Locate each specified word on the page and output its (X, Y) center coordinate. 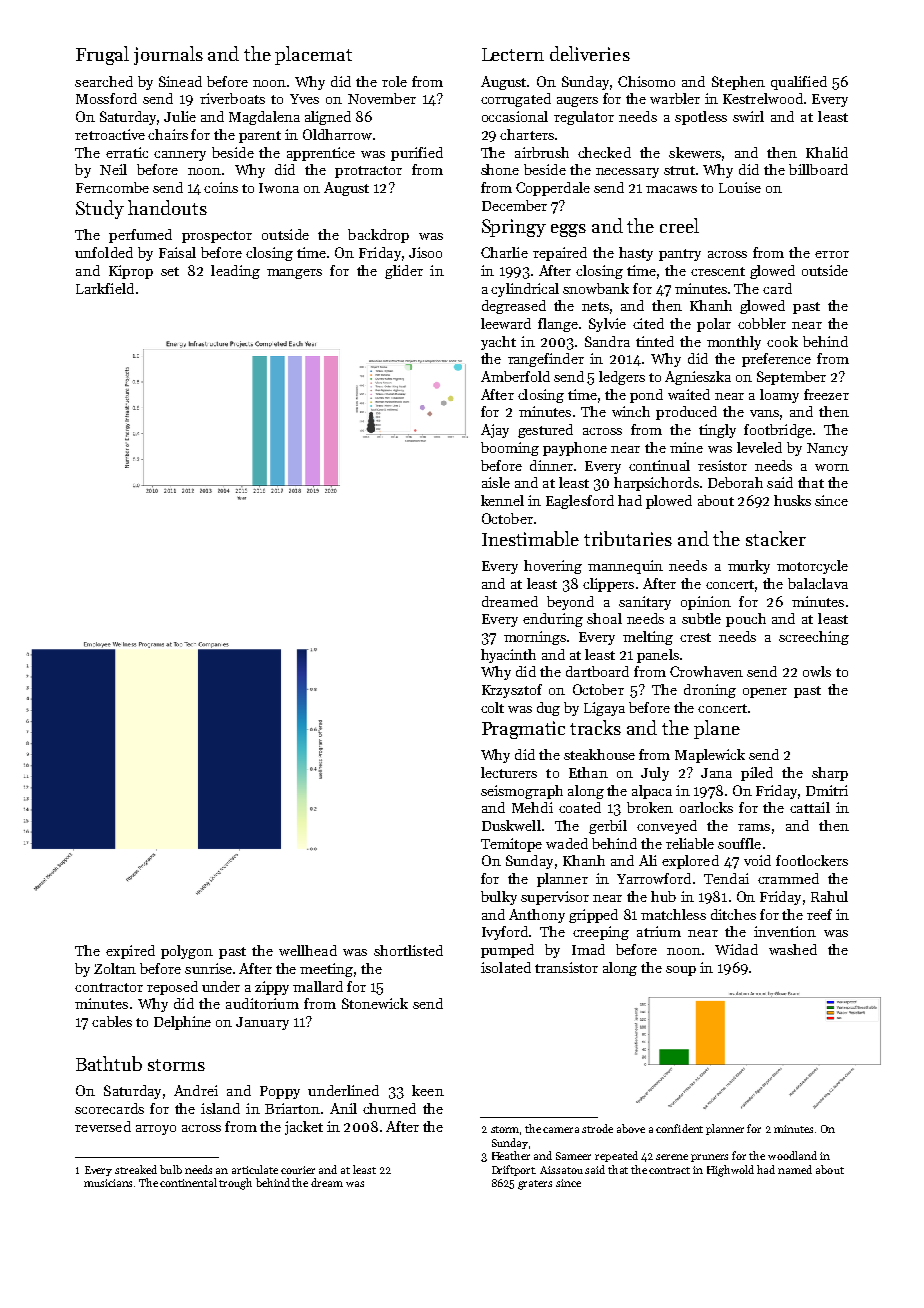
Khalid (827, 152)
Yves (304, 99)
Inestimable (530, 538)
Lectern (513, 54)
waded (567, 843)
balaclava (818, 583)
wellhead (308, 950)
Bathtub (109, 1063)
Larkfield (105, 288)
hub (663, 896)
